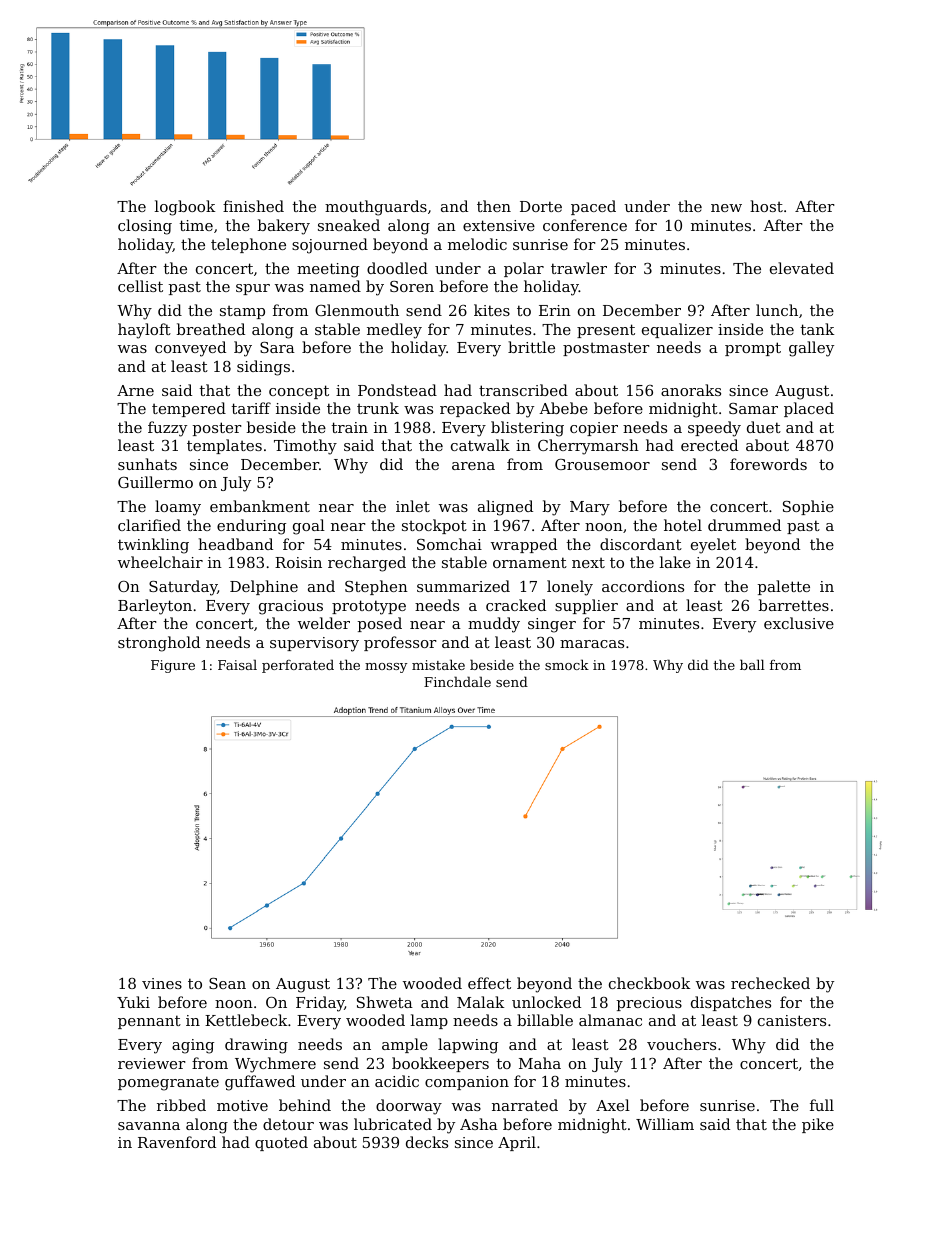  What do you see at coordinates (766, 206) in the screenshot?
I see `host` at bounding box center [766, 206].
